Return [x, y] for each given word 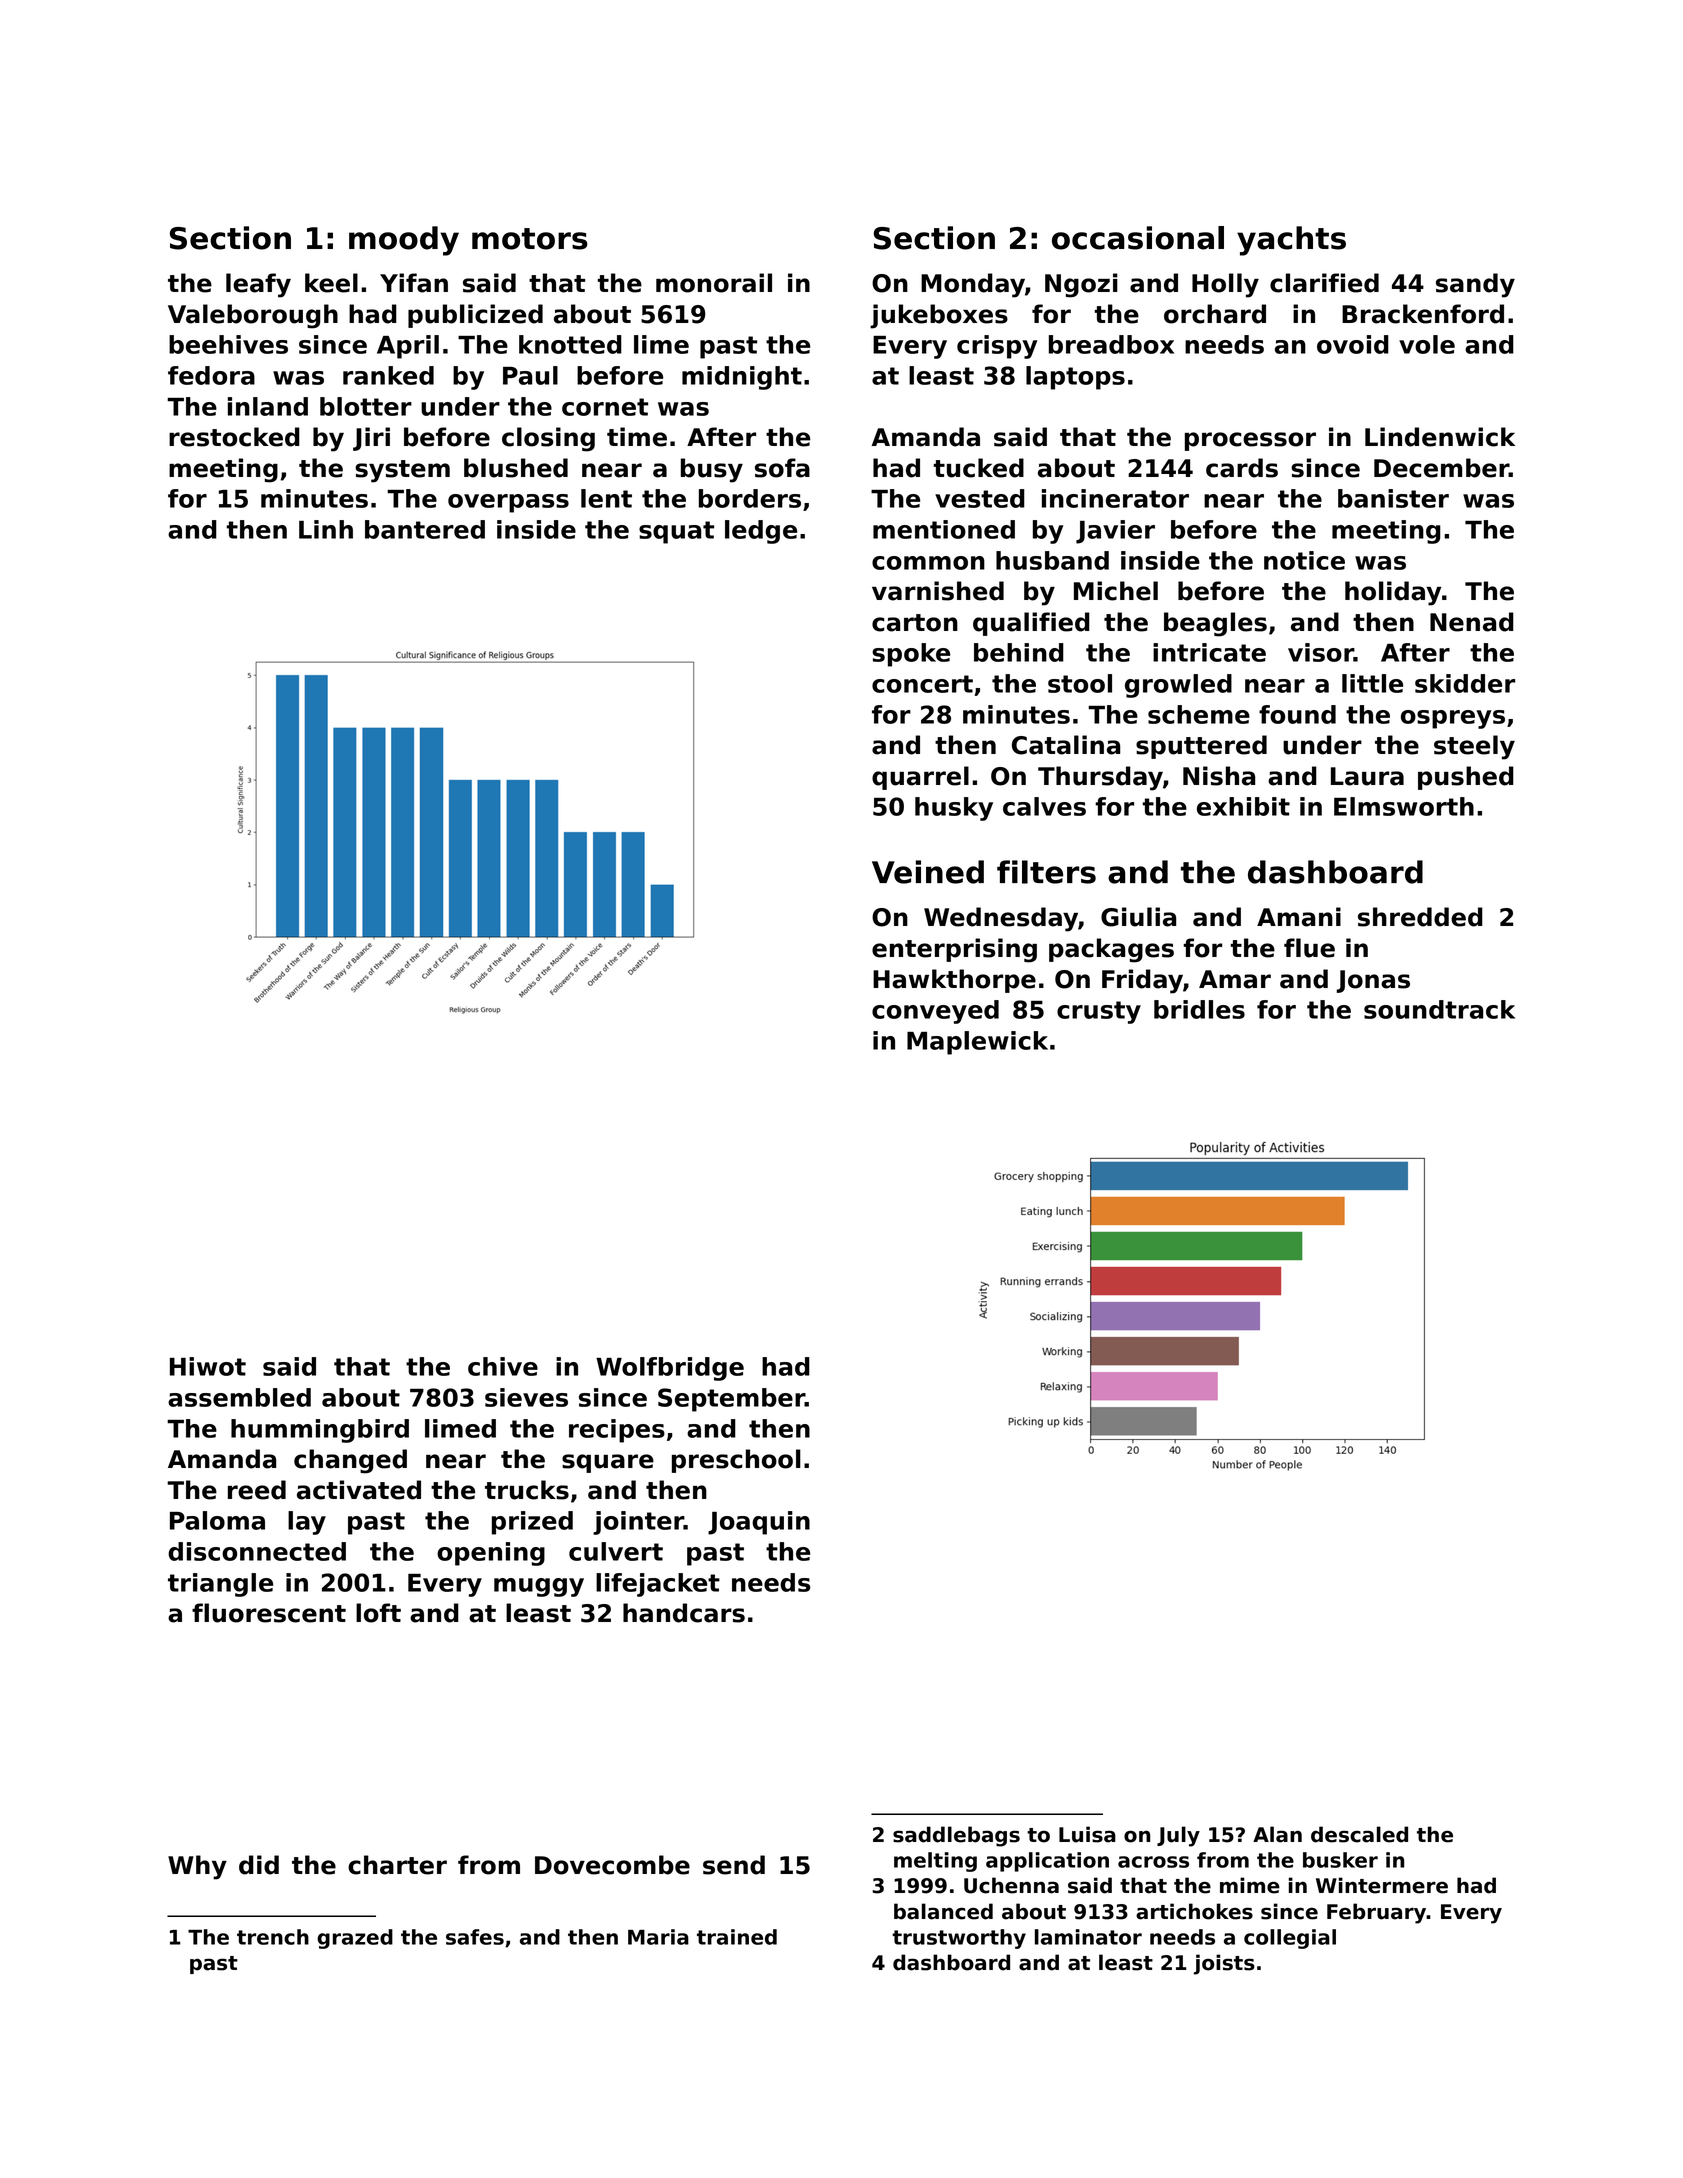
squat [676, 532]
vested [980, 498]
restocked [234, 437]
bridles [1199, 1009]
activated [359, 1490]
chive [503, 1366]
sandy [1475, 285]
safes [475, 1937]
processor [1250, 441]
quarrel [920, 778]
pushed [1466, 778]
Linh [326, 529]
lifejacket [658, 1585]
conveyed [935, 1012]
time [637, 437]
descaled [1359, 1834]
